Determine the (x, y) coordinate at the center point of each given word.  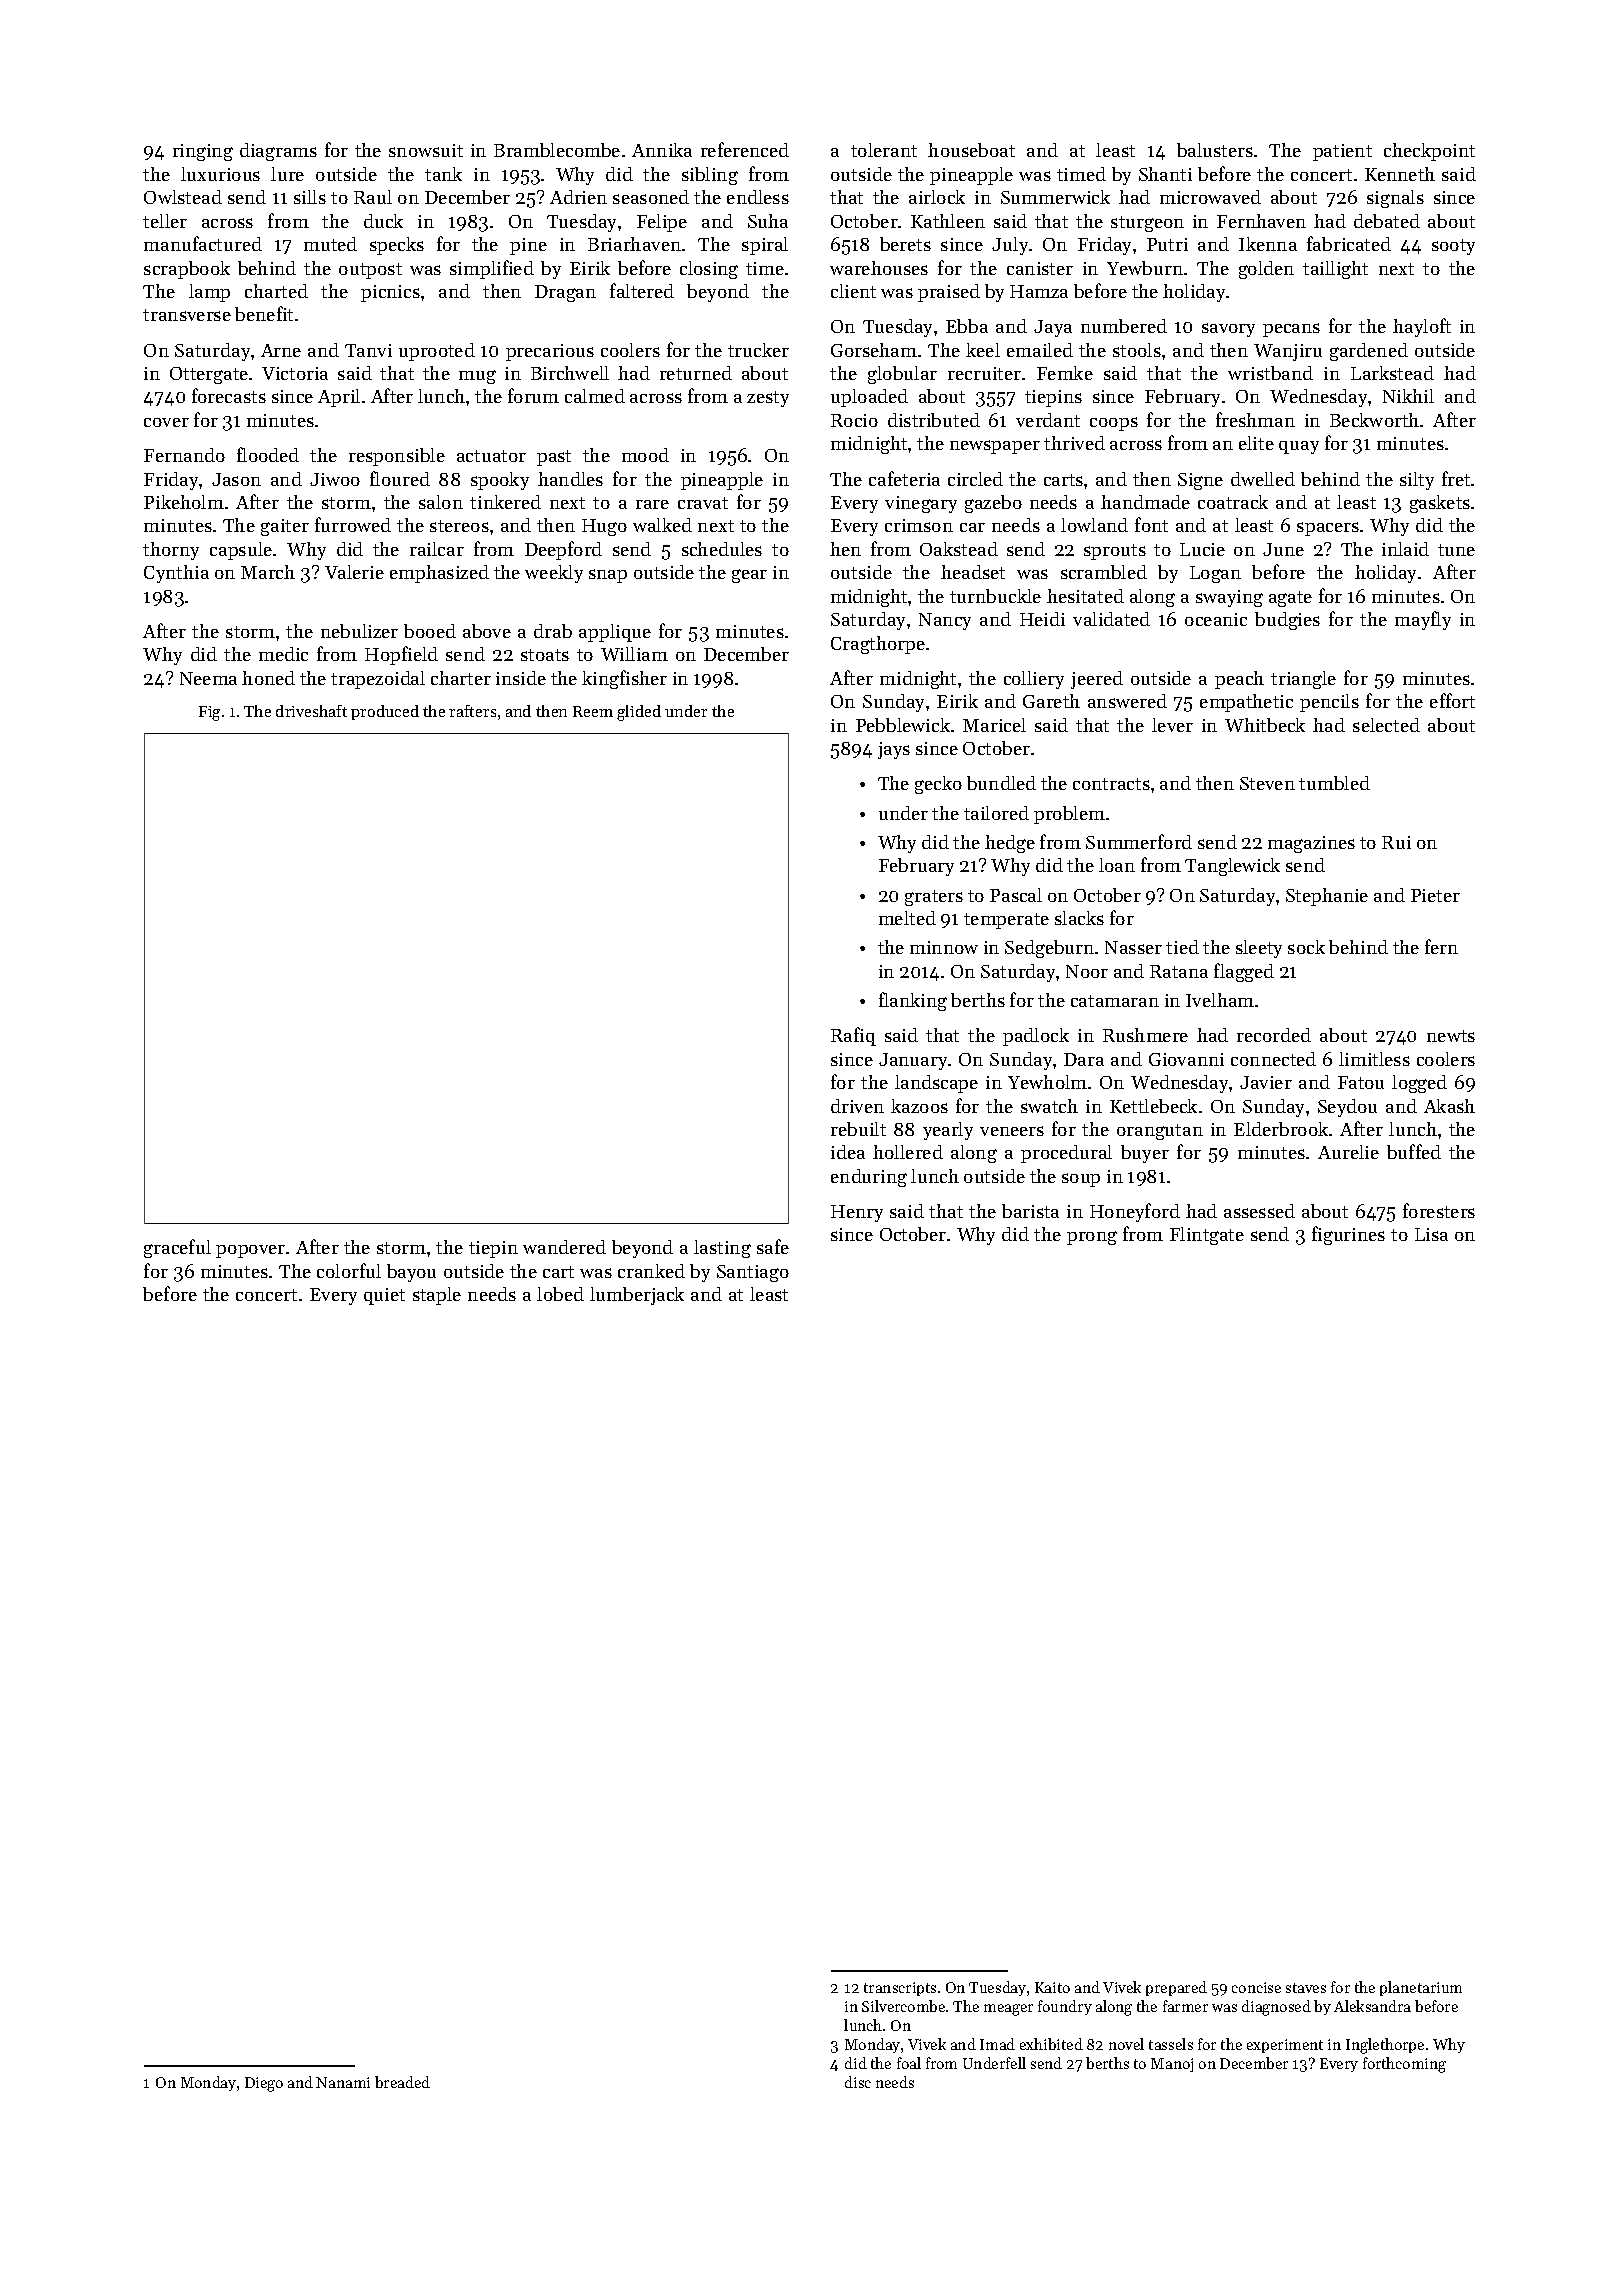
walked (662, 525)
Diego (264, 2084)
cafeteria (904, 478)
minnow (944, 947)
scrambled (1104, 572)
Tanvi (368, 350)
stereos (459, 526)
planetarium (1421, 1988)
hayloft (1422, 327)
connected (1273, 1059)
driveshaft (311, 711)
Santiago (753, 1273)
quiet (384, 1296)
